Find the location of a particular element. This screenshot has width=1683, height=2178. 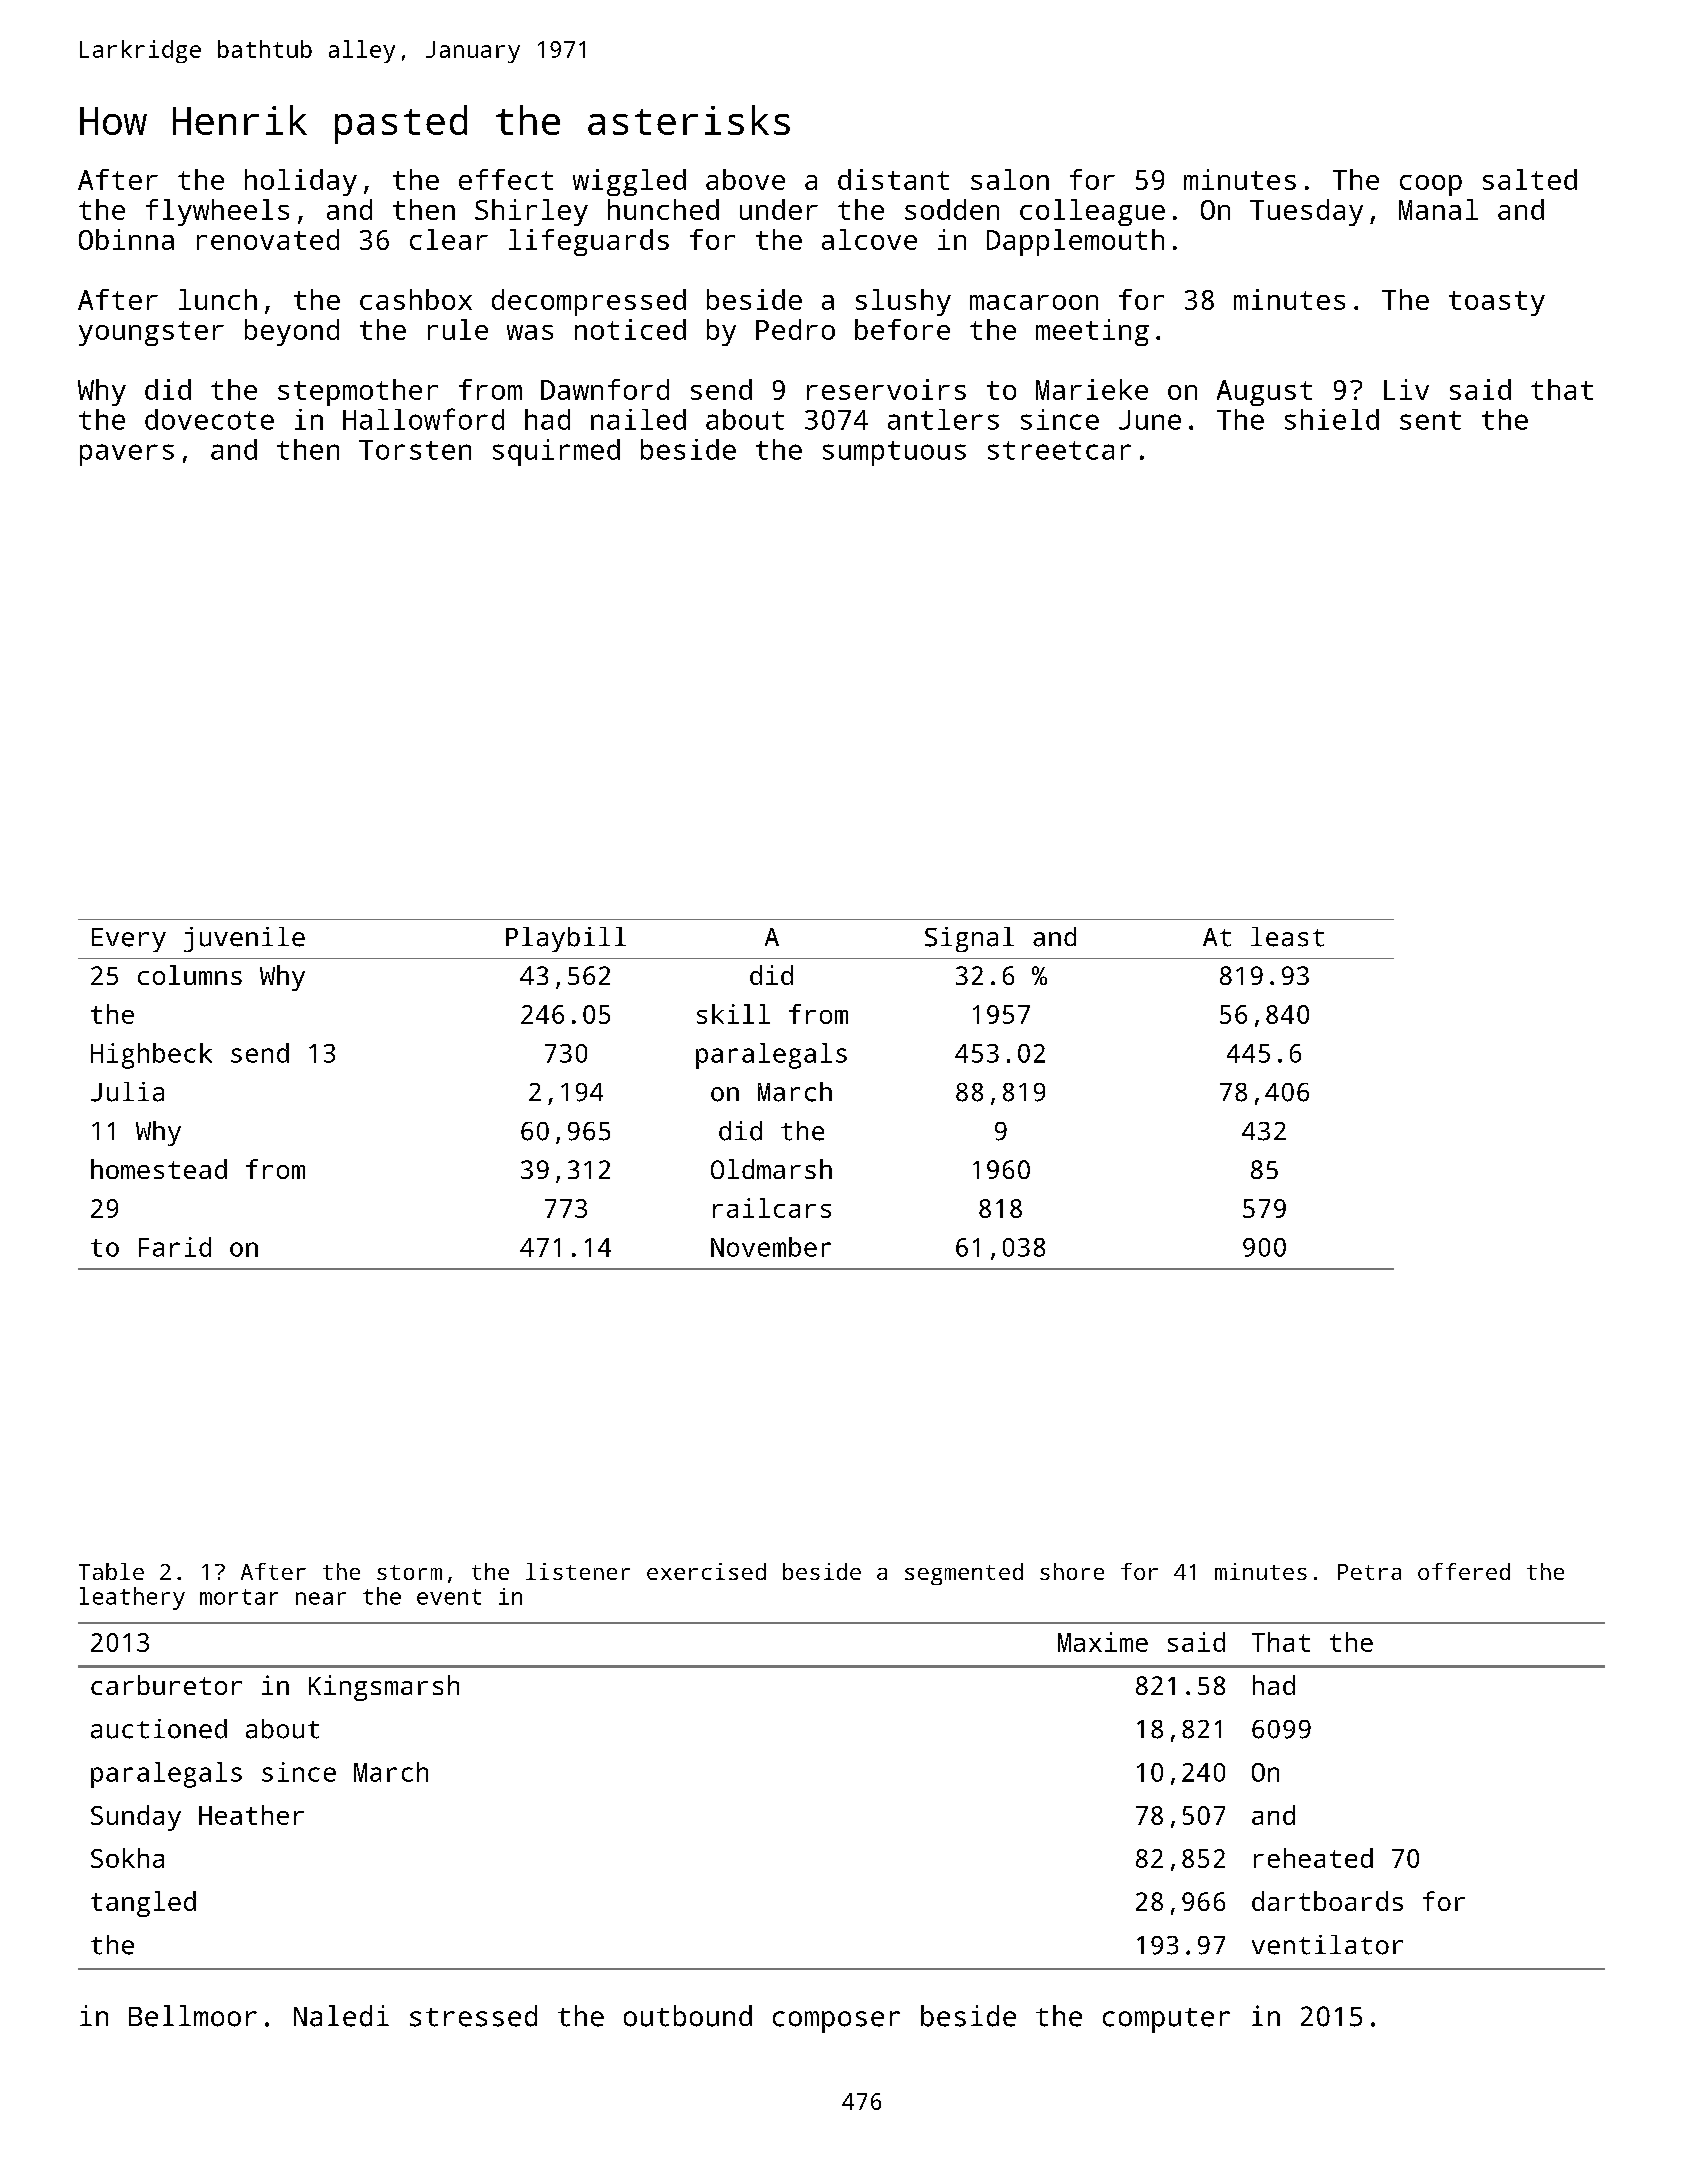

Signal is located at coordinates (969, 939).
